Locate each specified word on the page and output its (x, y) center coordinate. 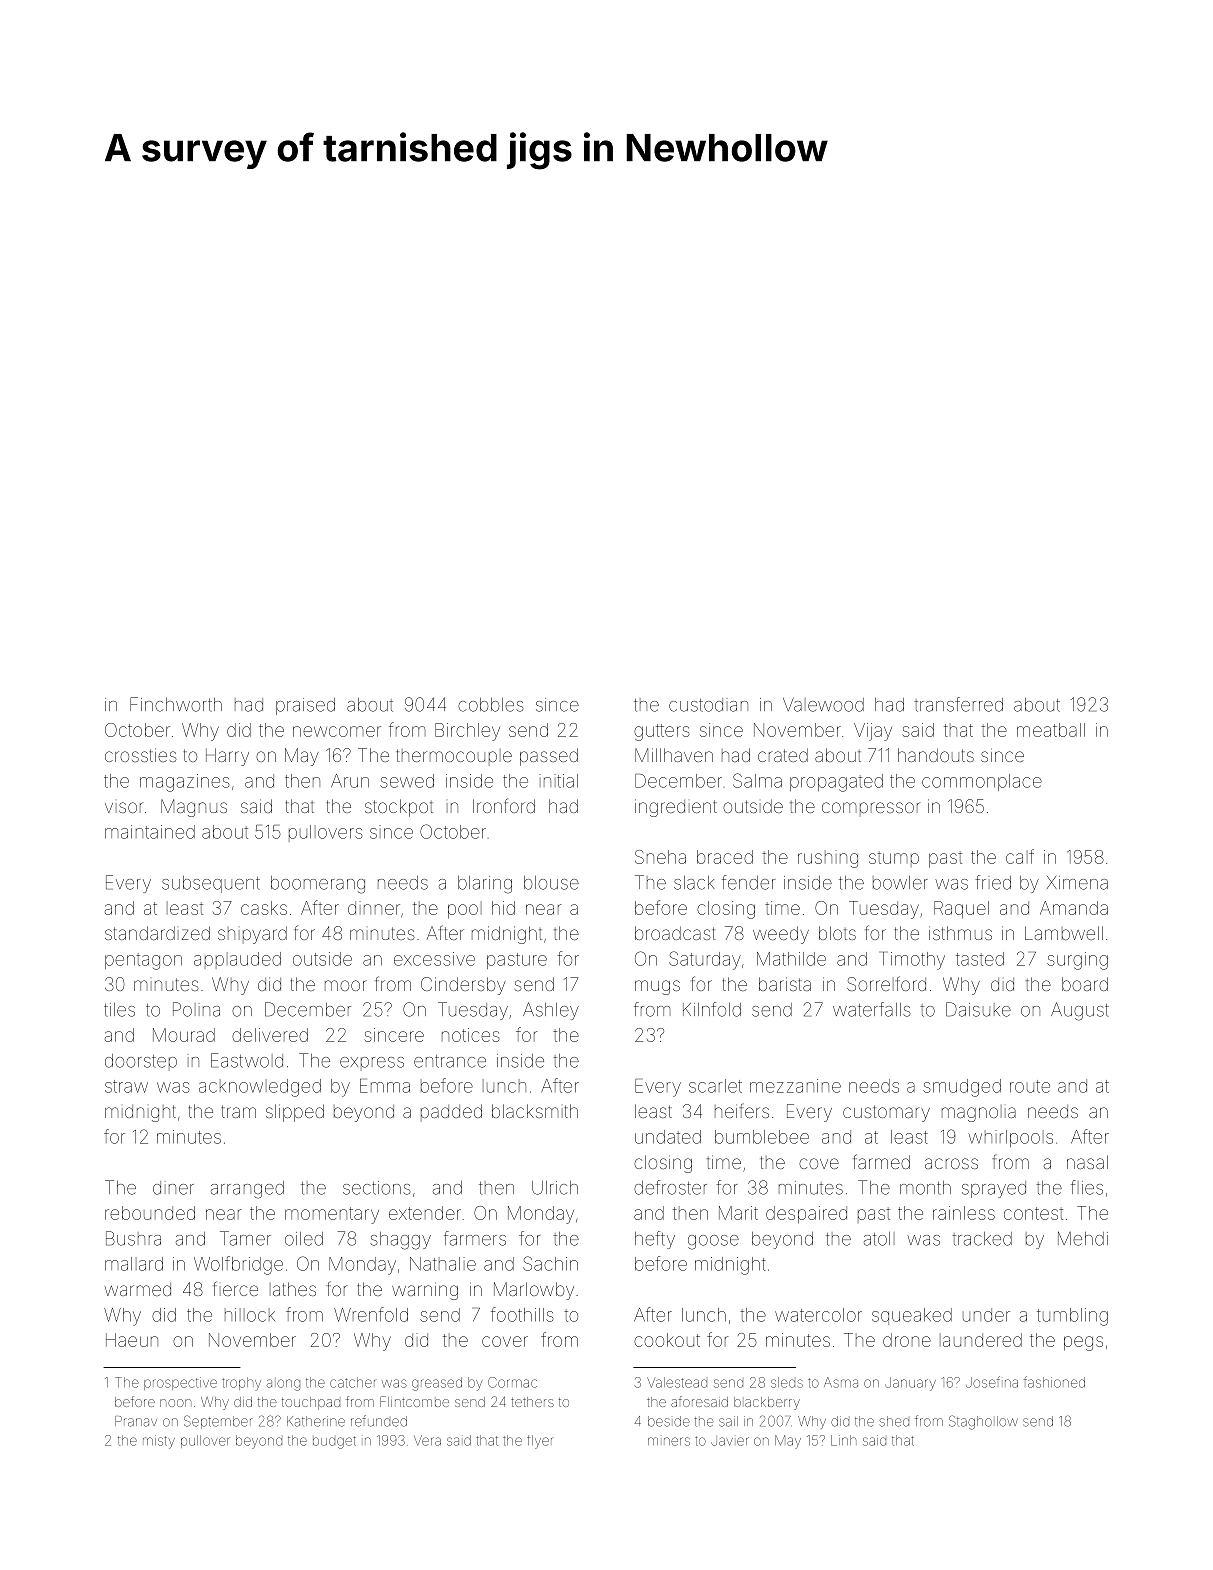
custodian (708, 705)
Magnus (194, 808)
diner (173, 1188)
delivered (270, 1035)
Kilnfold (712, 1009)
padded (451, 1112)
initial (558, 781)
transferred (958, 704)
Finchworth (176, 704)
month (925, 1188)
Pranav (136, 1421)
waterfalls (872, 1009)
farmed (881, 1161)
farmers (475, 1238)
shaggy (400, 1241)
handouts (936, 755)
